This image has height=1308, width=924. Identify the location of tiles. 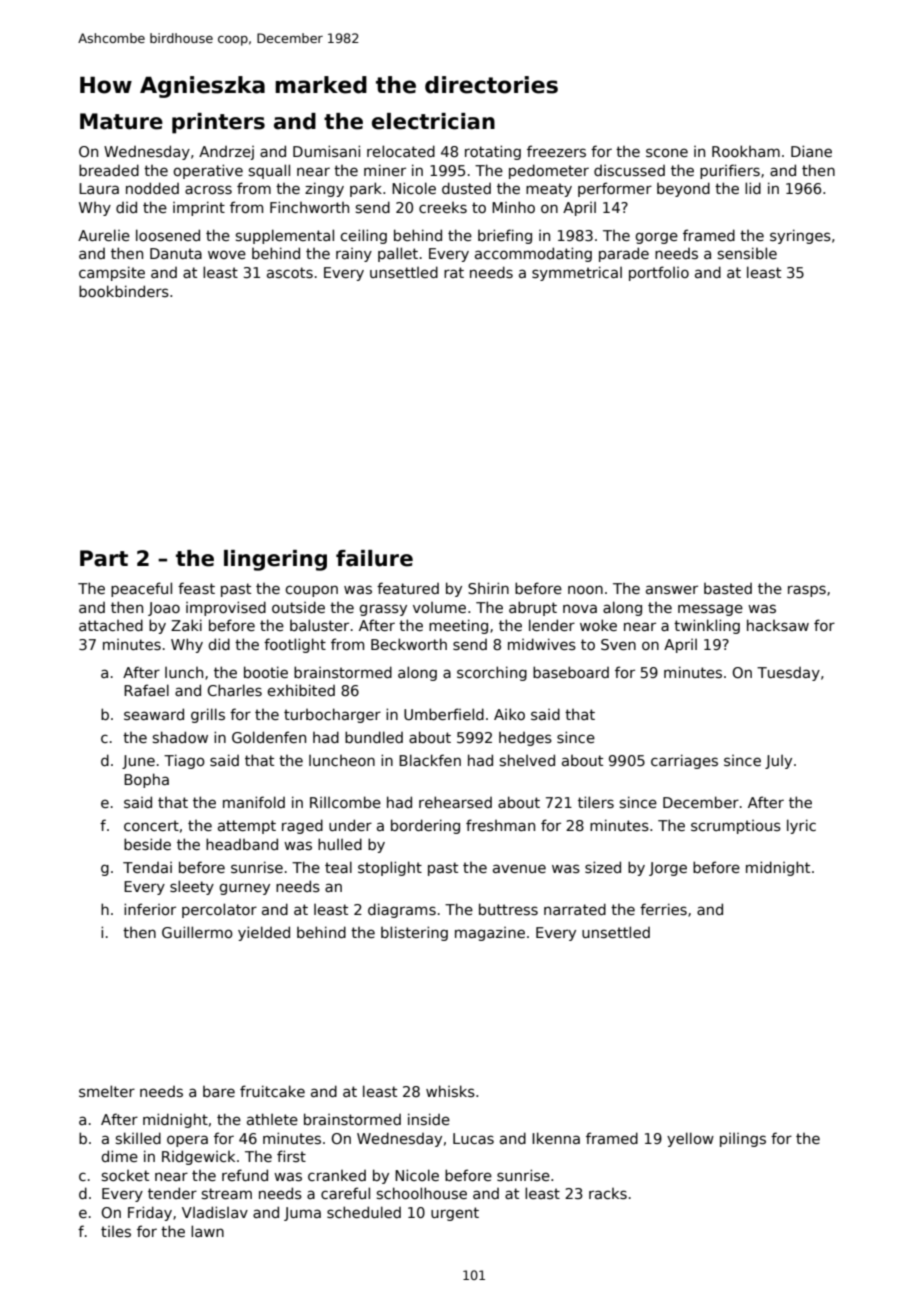
(116, 1231).
